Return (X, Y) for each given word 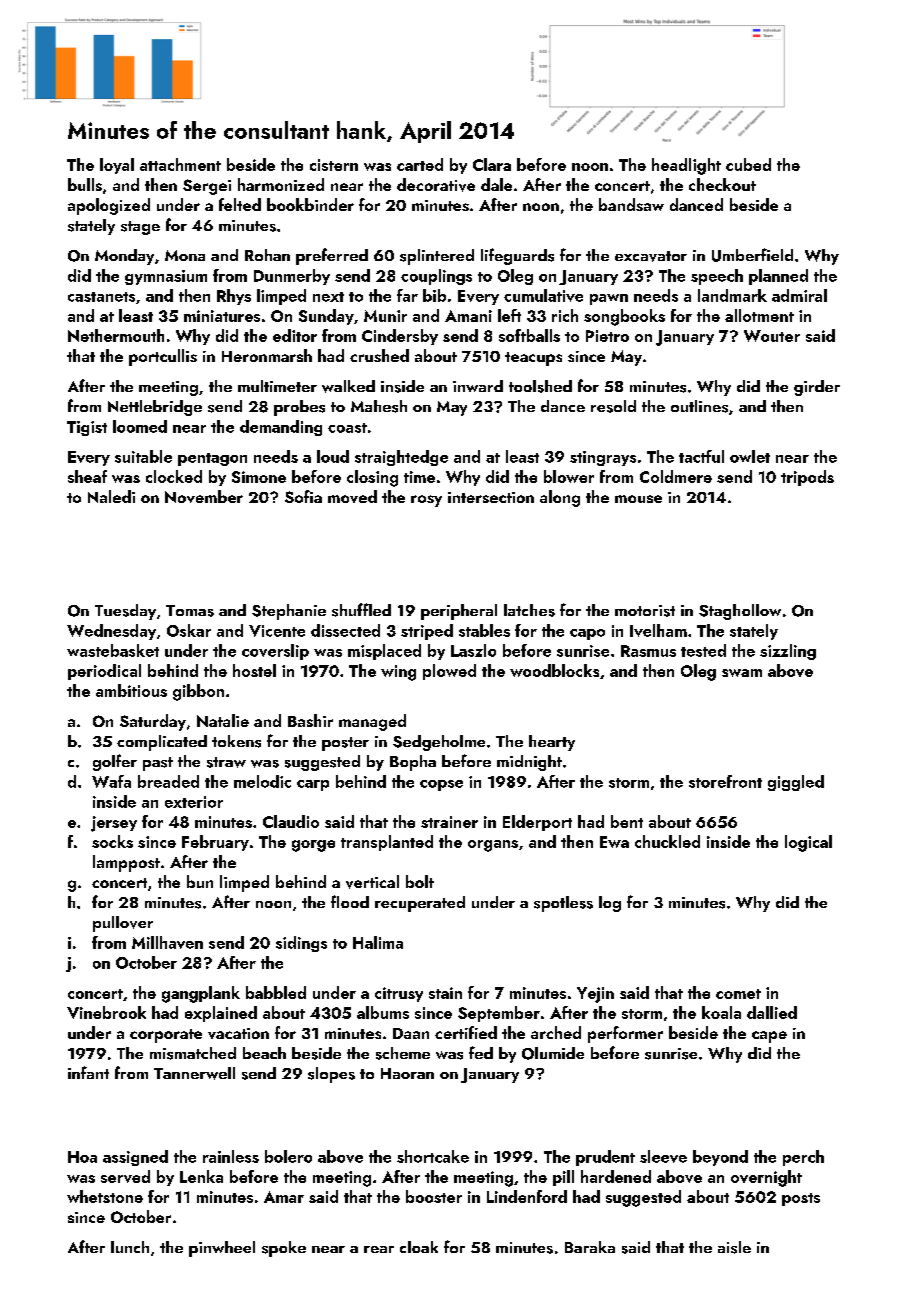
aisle (734, 1247)
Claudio (291, 821)
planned (778, 277)
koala (721, 1012)
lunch (130, 1247)
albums (383, 1012)
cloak (419, 1247)
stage (140, 228)
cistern (334, 165)
